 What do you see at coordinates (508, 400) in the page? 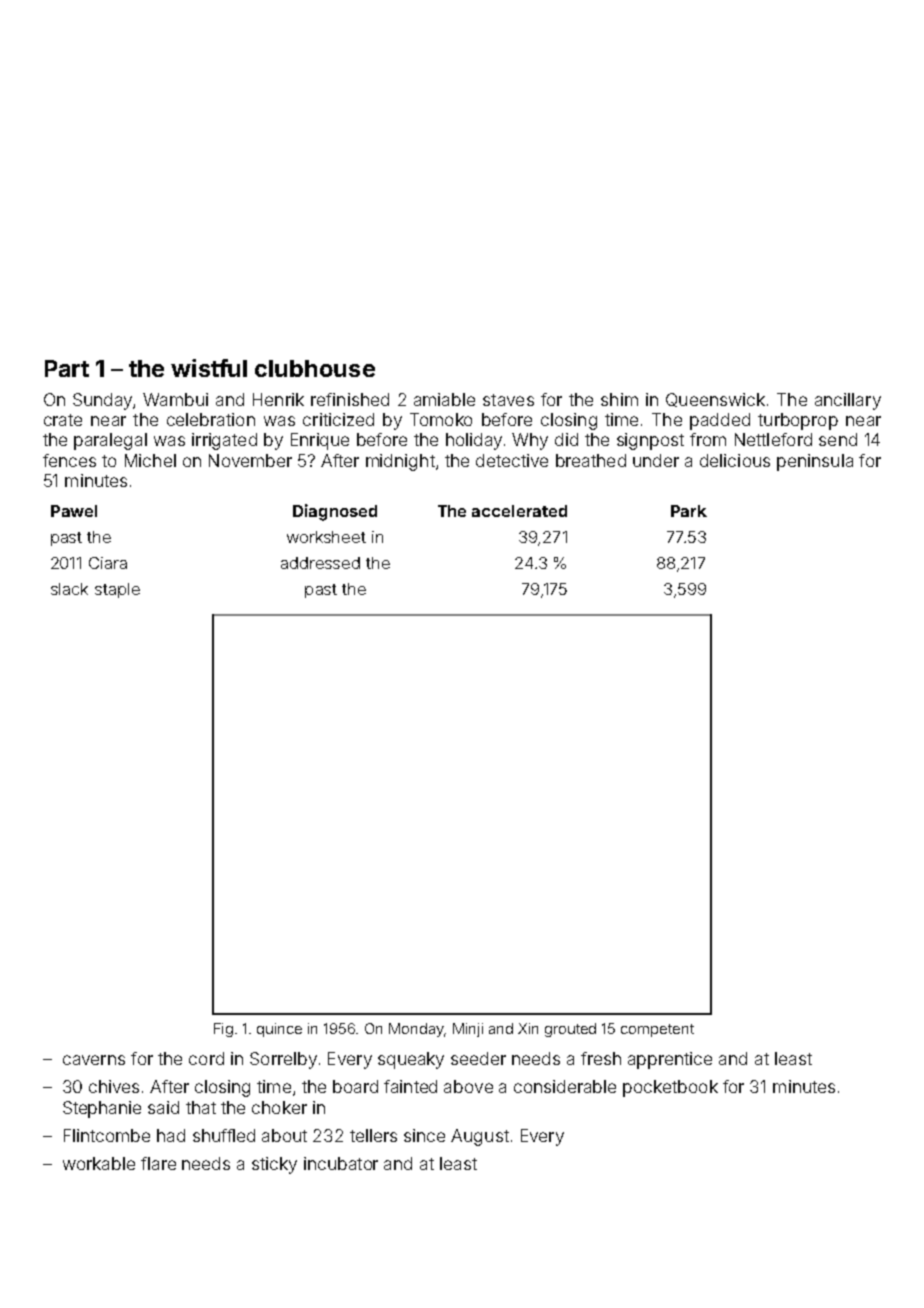
I see `staves` at bounding box center [508, 400].
